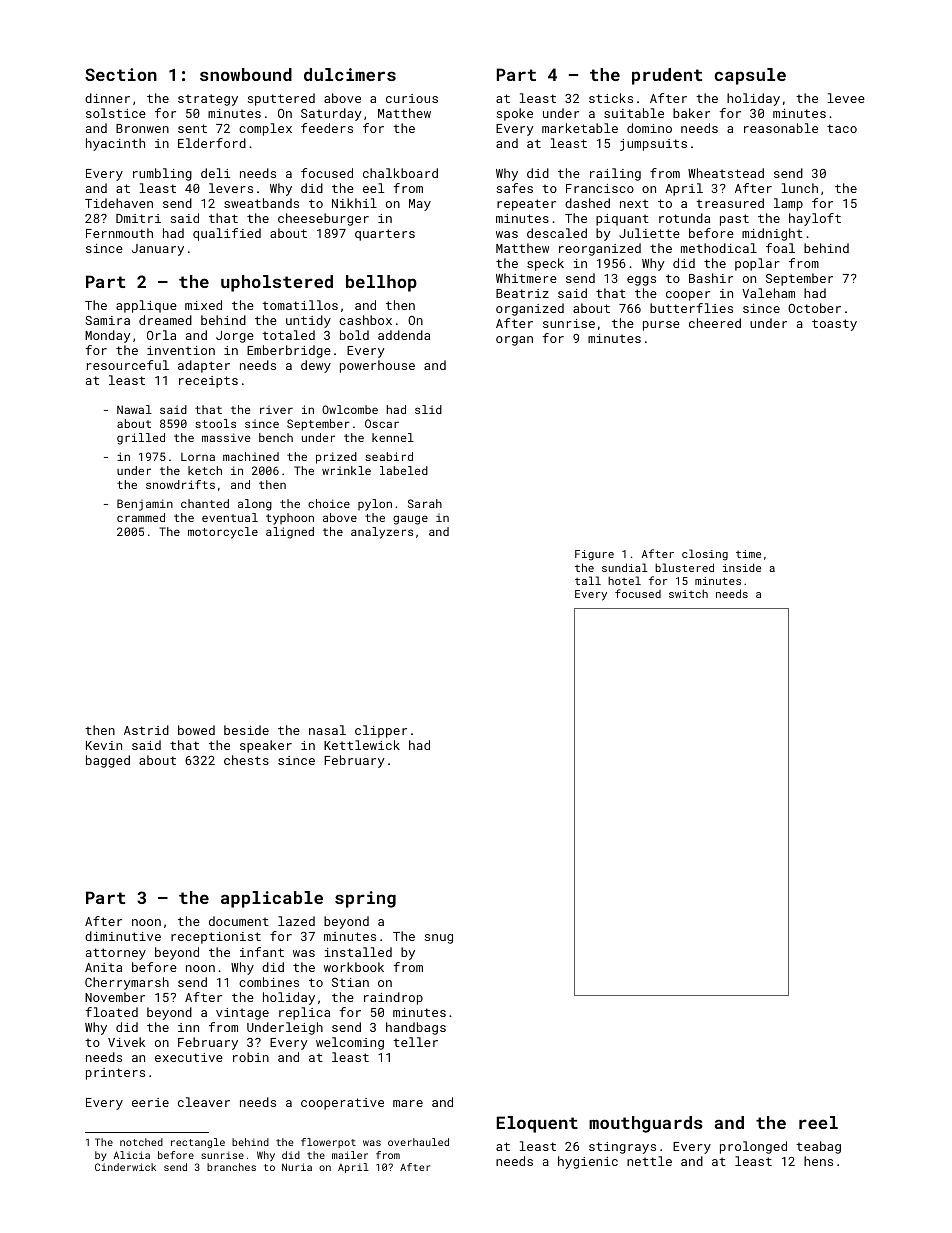 This image has width=952, height=1233. What do you see at coordinates (381, 731) in the image?
I see `clipper` at bounding box center [381, 731].
